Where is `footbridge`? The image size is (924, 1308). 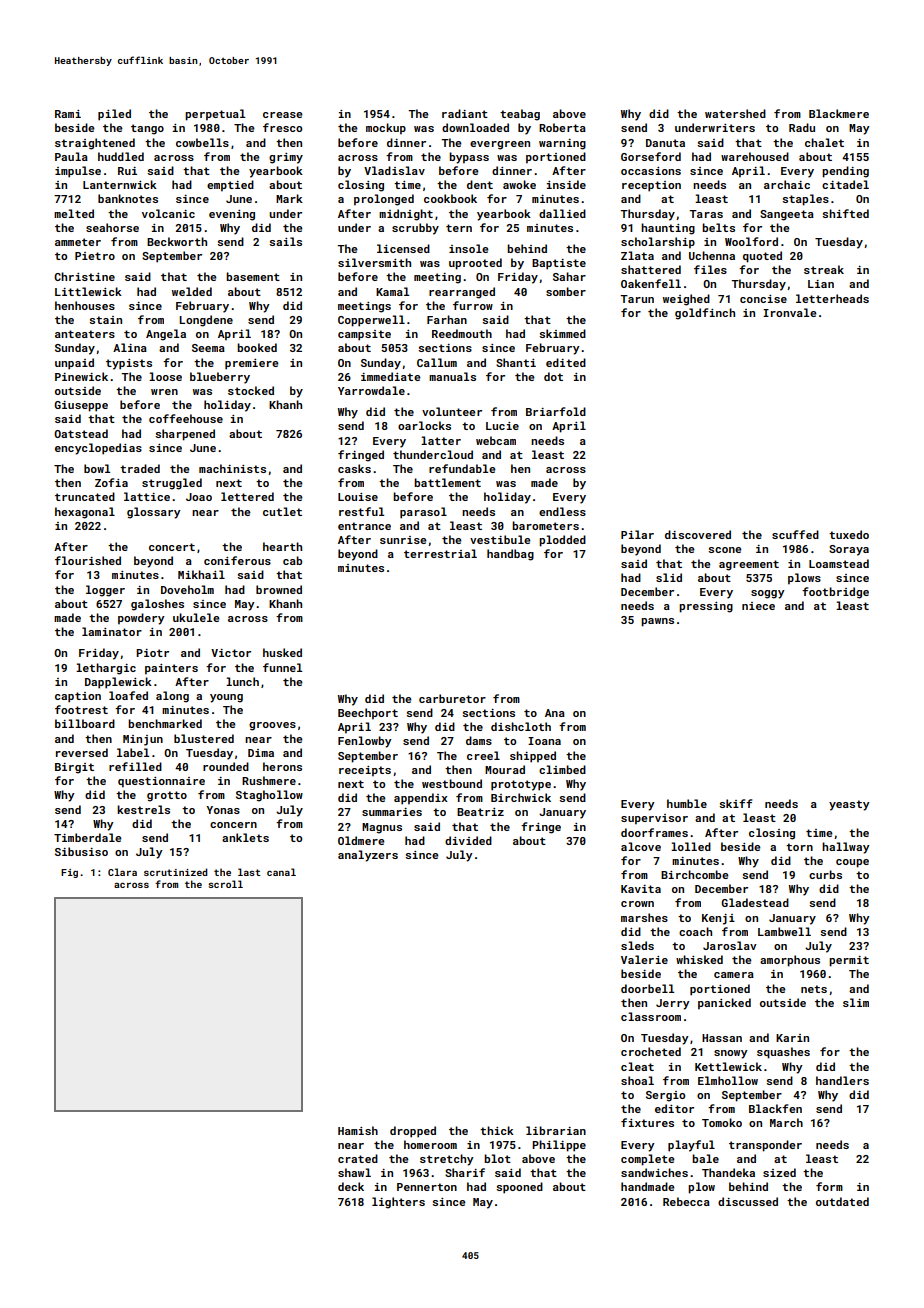 footbridge is located at coordinates (835, 593).
